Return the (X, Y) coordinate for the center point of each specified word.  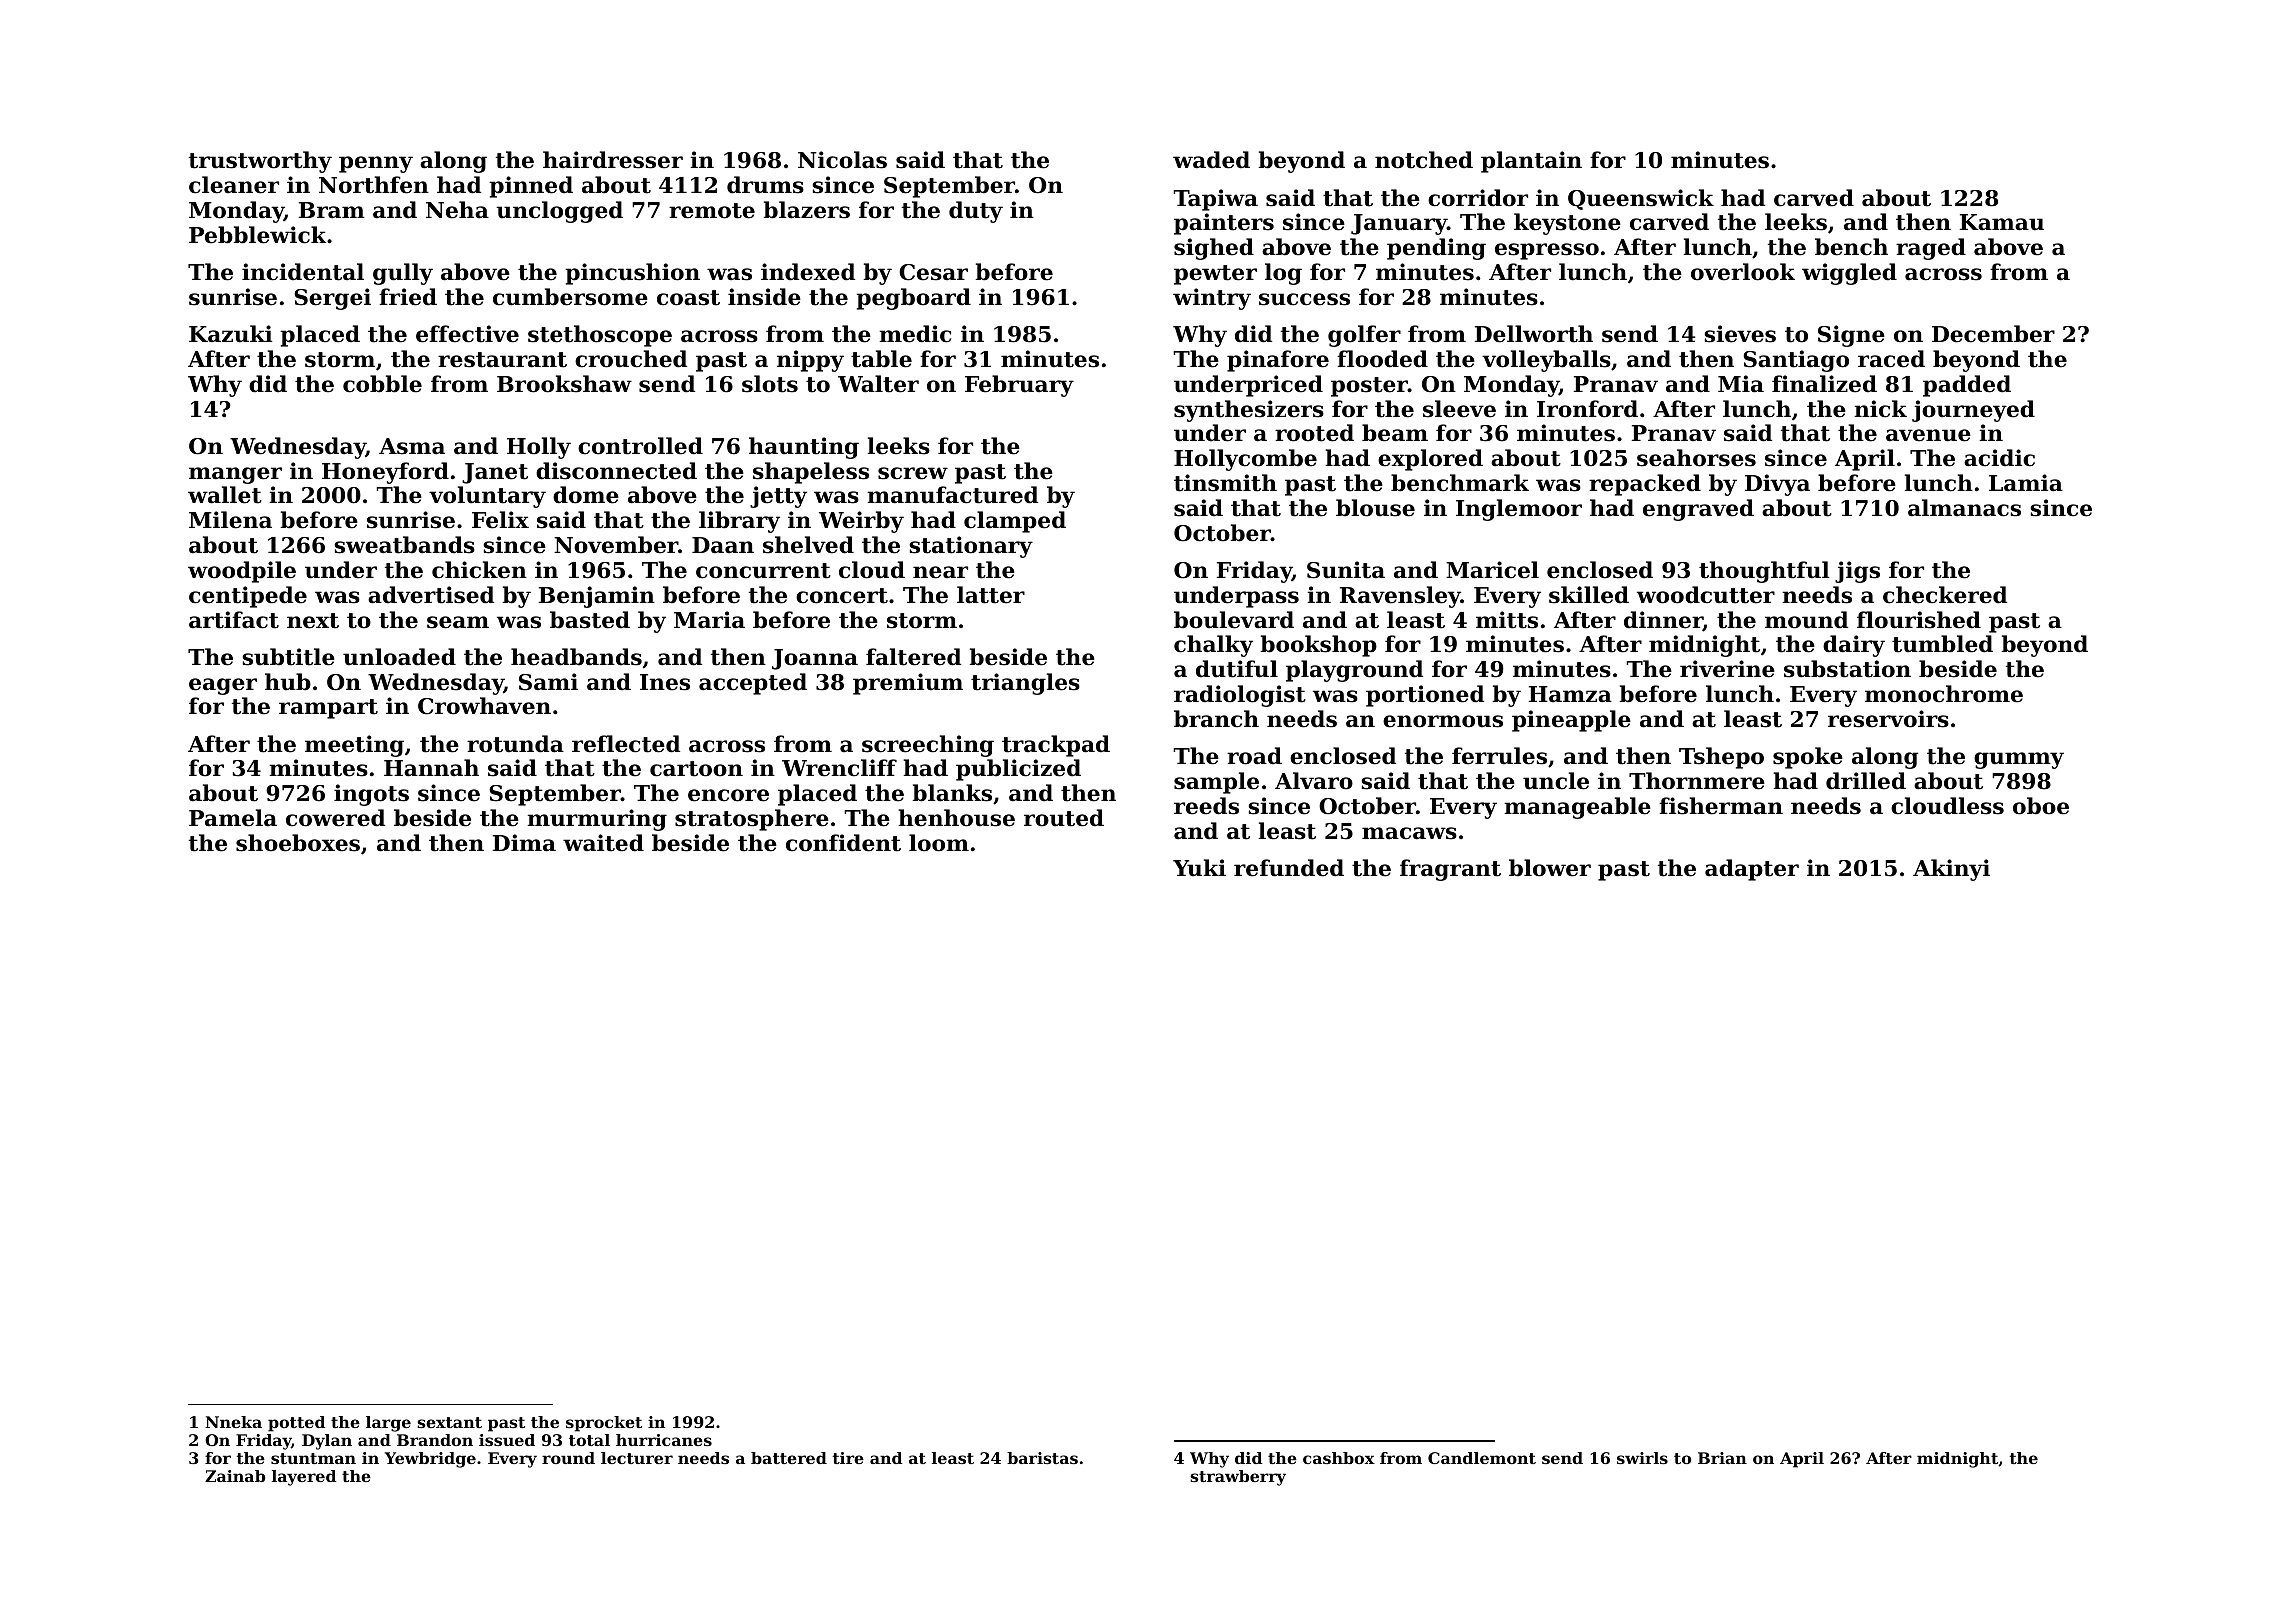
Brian (1722, 1458)
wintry (1212, 299)
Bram (332, 210)
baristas (1042, 1458)
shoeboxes (298, 843)
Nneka (233, 1422)
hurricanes (664, 1440)
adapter (1752, 870)
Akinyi (1951, 870)
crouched (631, 359)
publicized (1018, 770)
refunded (1289, 868)
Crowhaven (484, 706)
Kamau (2002, 222)
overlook (1743, 272)
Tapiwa (1215, 200)
